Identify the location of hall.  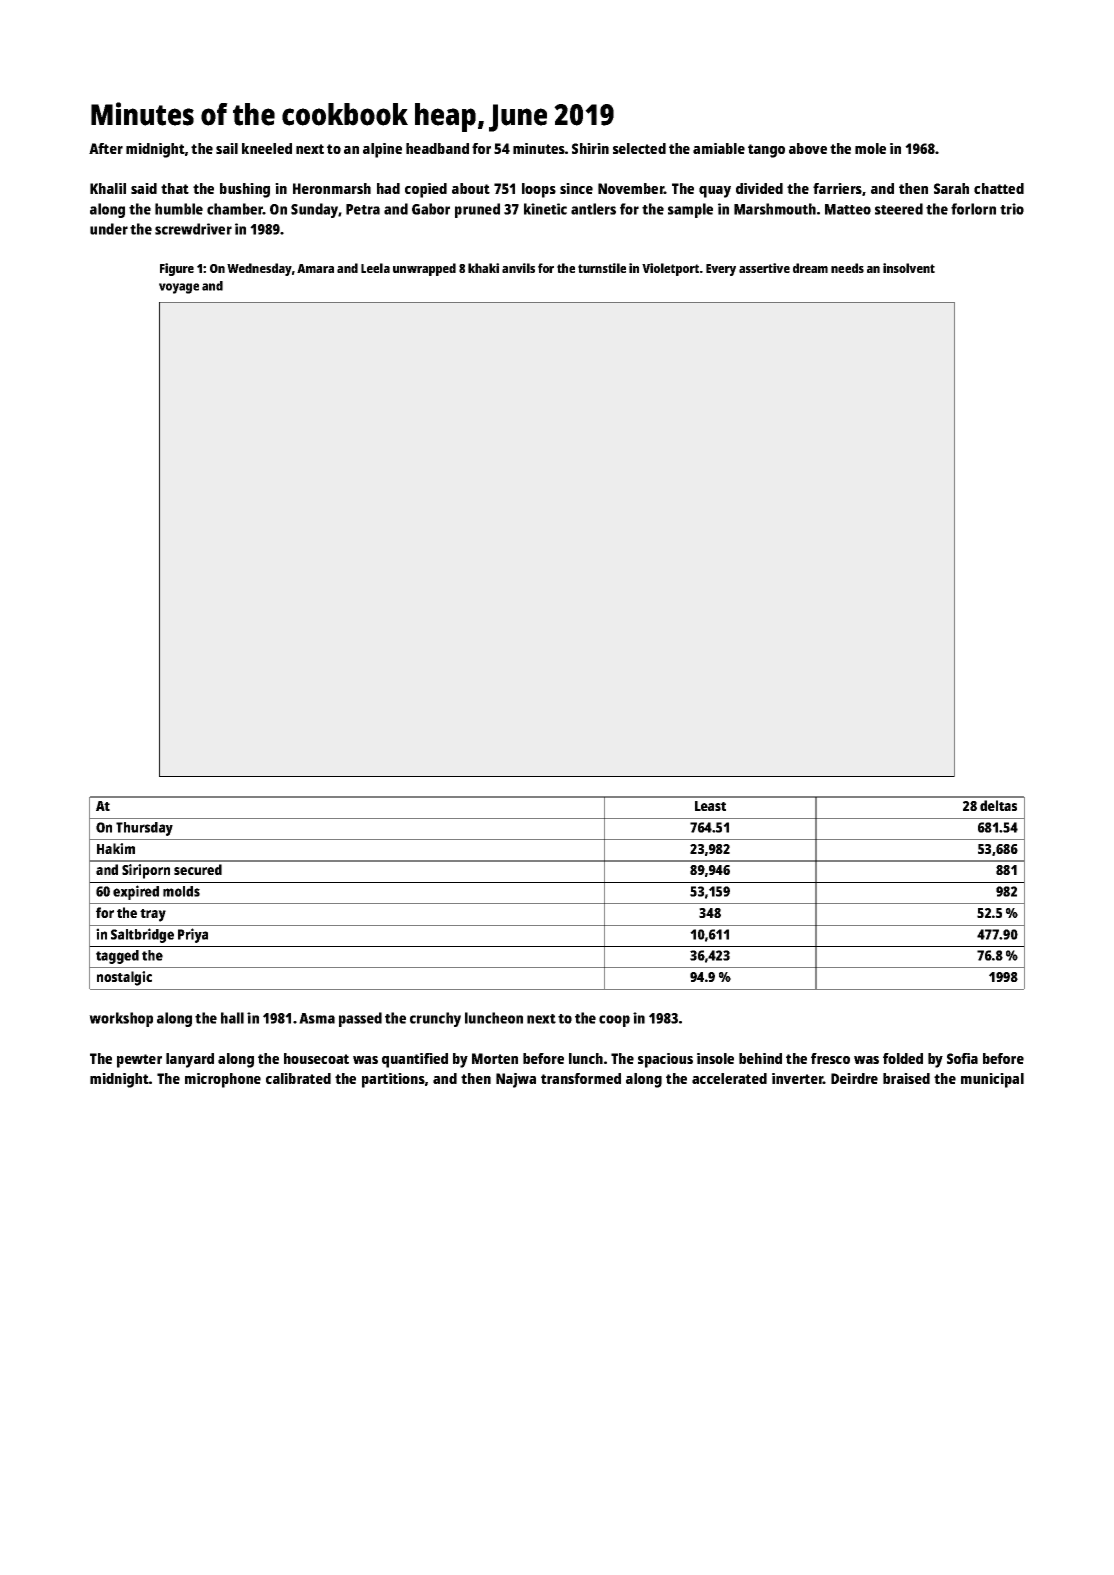
(232, 1018).
